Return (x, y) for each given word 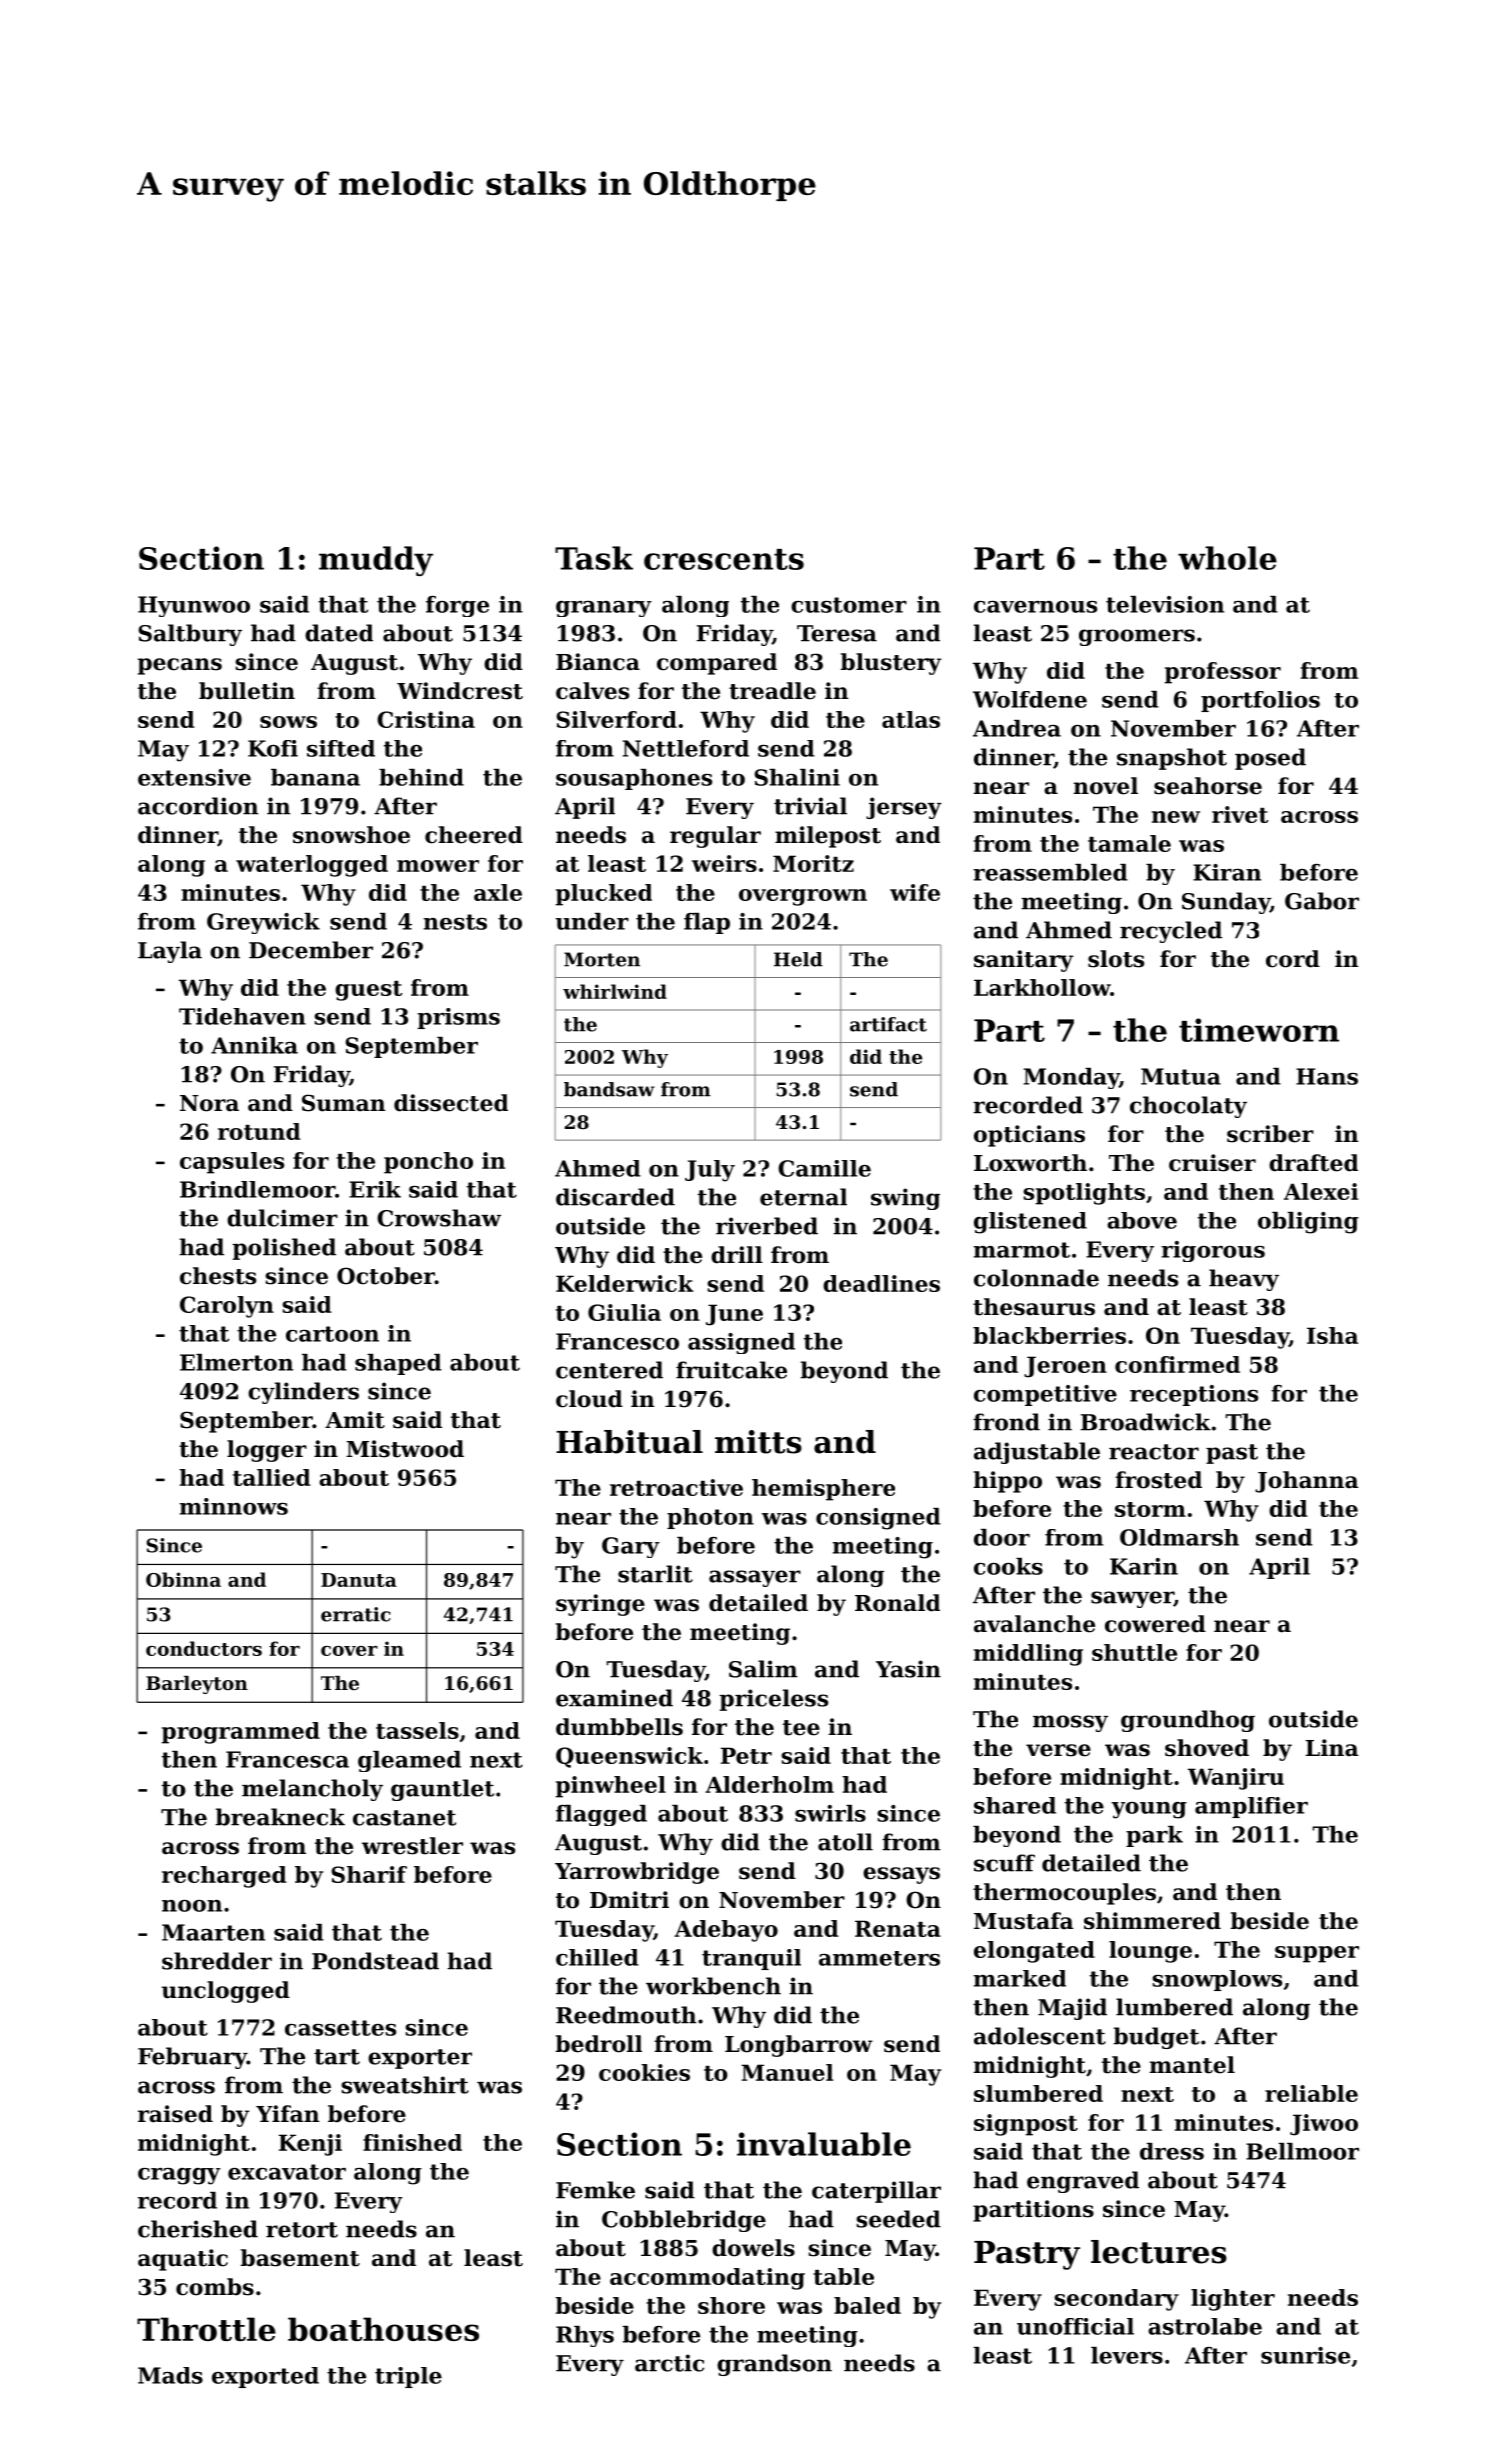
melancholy (312, 1790)
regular (715, 837)
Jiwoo (1324, 2125)
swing (905, 1199)
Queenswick (629, 1757)
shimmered (1152, 1921)
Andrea (1017, 728)
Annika (254, 1045)
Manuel (787, 2072)
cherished (198, 2229)
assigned (741, 1343)
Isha (1332, 1335)
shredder (217, 1961)
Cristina (426, 719)
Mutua (1181, 1076)
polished (284, 1249)
